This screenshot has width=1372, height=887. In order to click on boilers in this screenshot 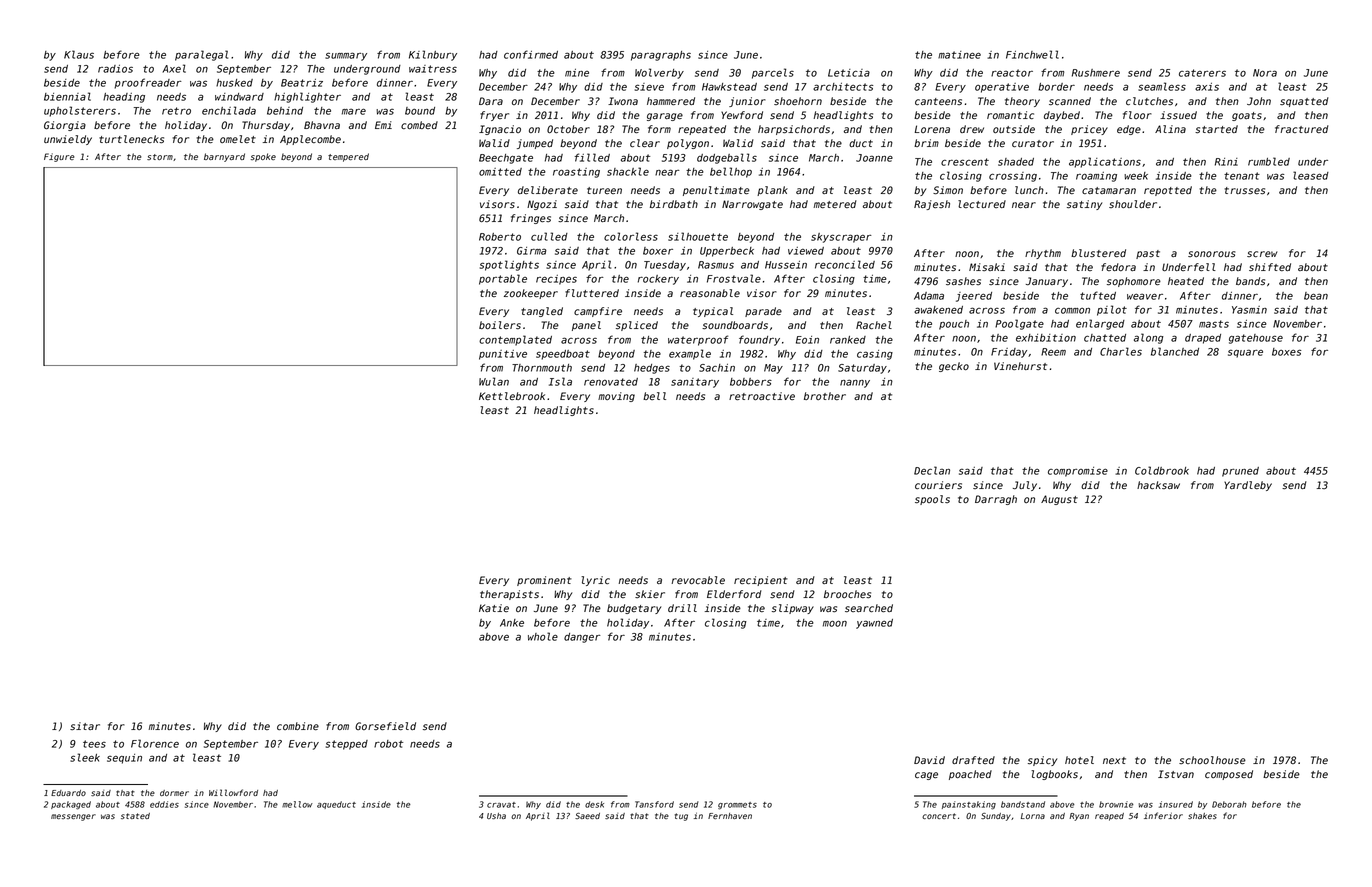, I will do `click(500, 325)`.
